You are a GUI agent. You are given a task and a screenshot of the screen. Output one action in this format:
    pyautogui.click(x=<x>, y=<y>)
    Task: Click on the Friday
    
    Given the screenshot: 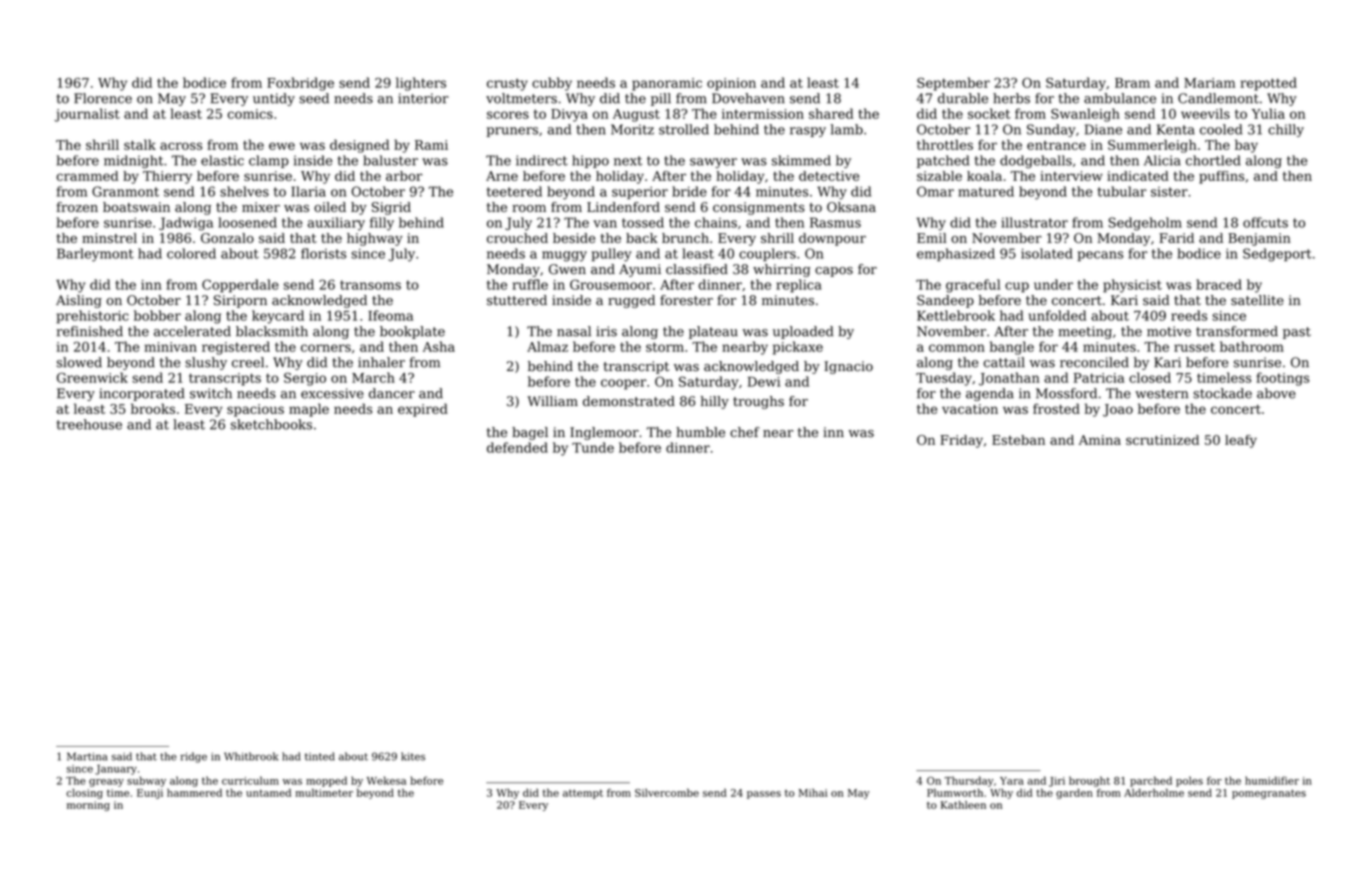 What is the action you would take?
    pyautogui.click(x=961, y=441)
